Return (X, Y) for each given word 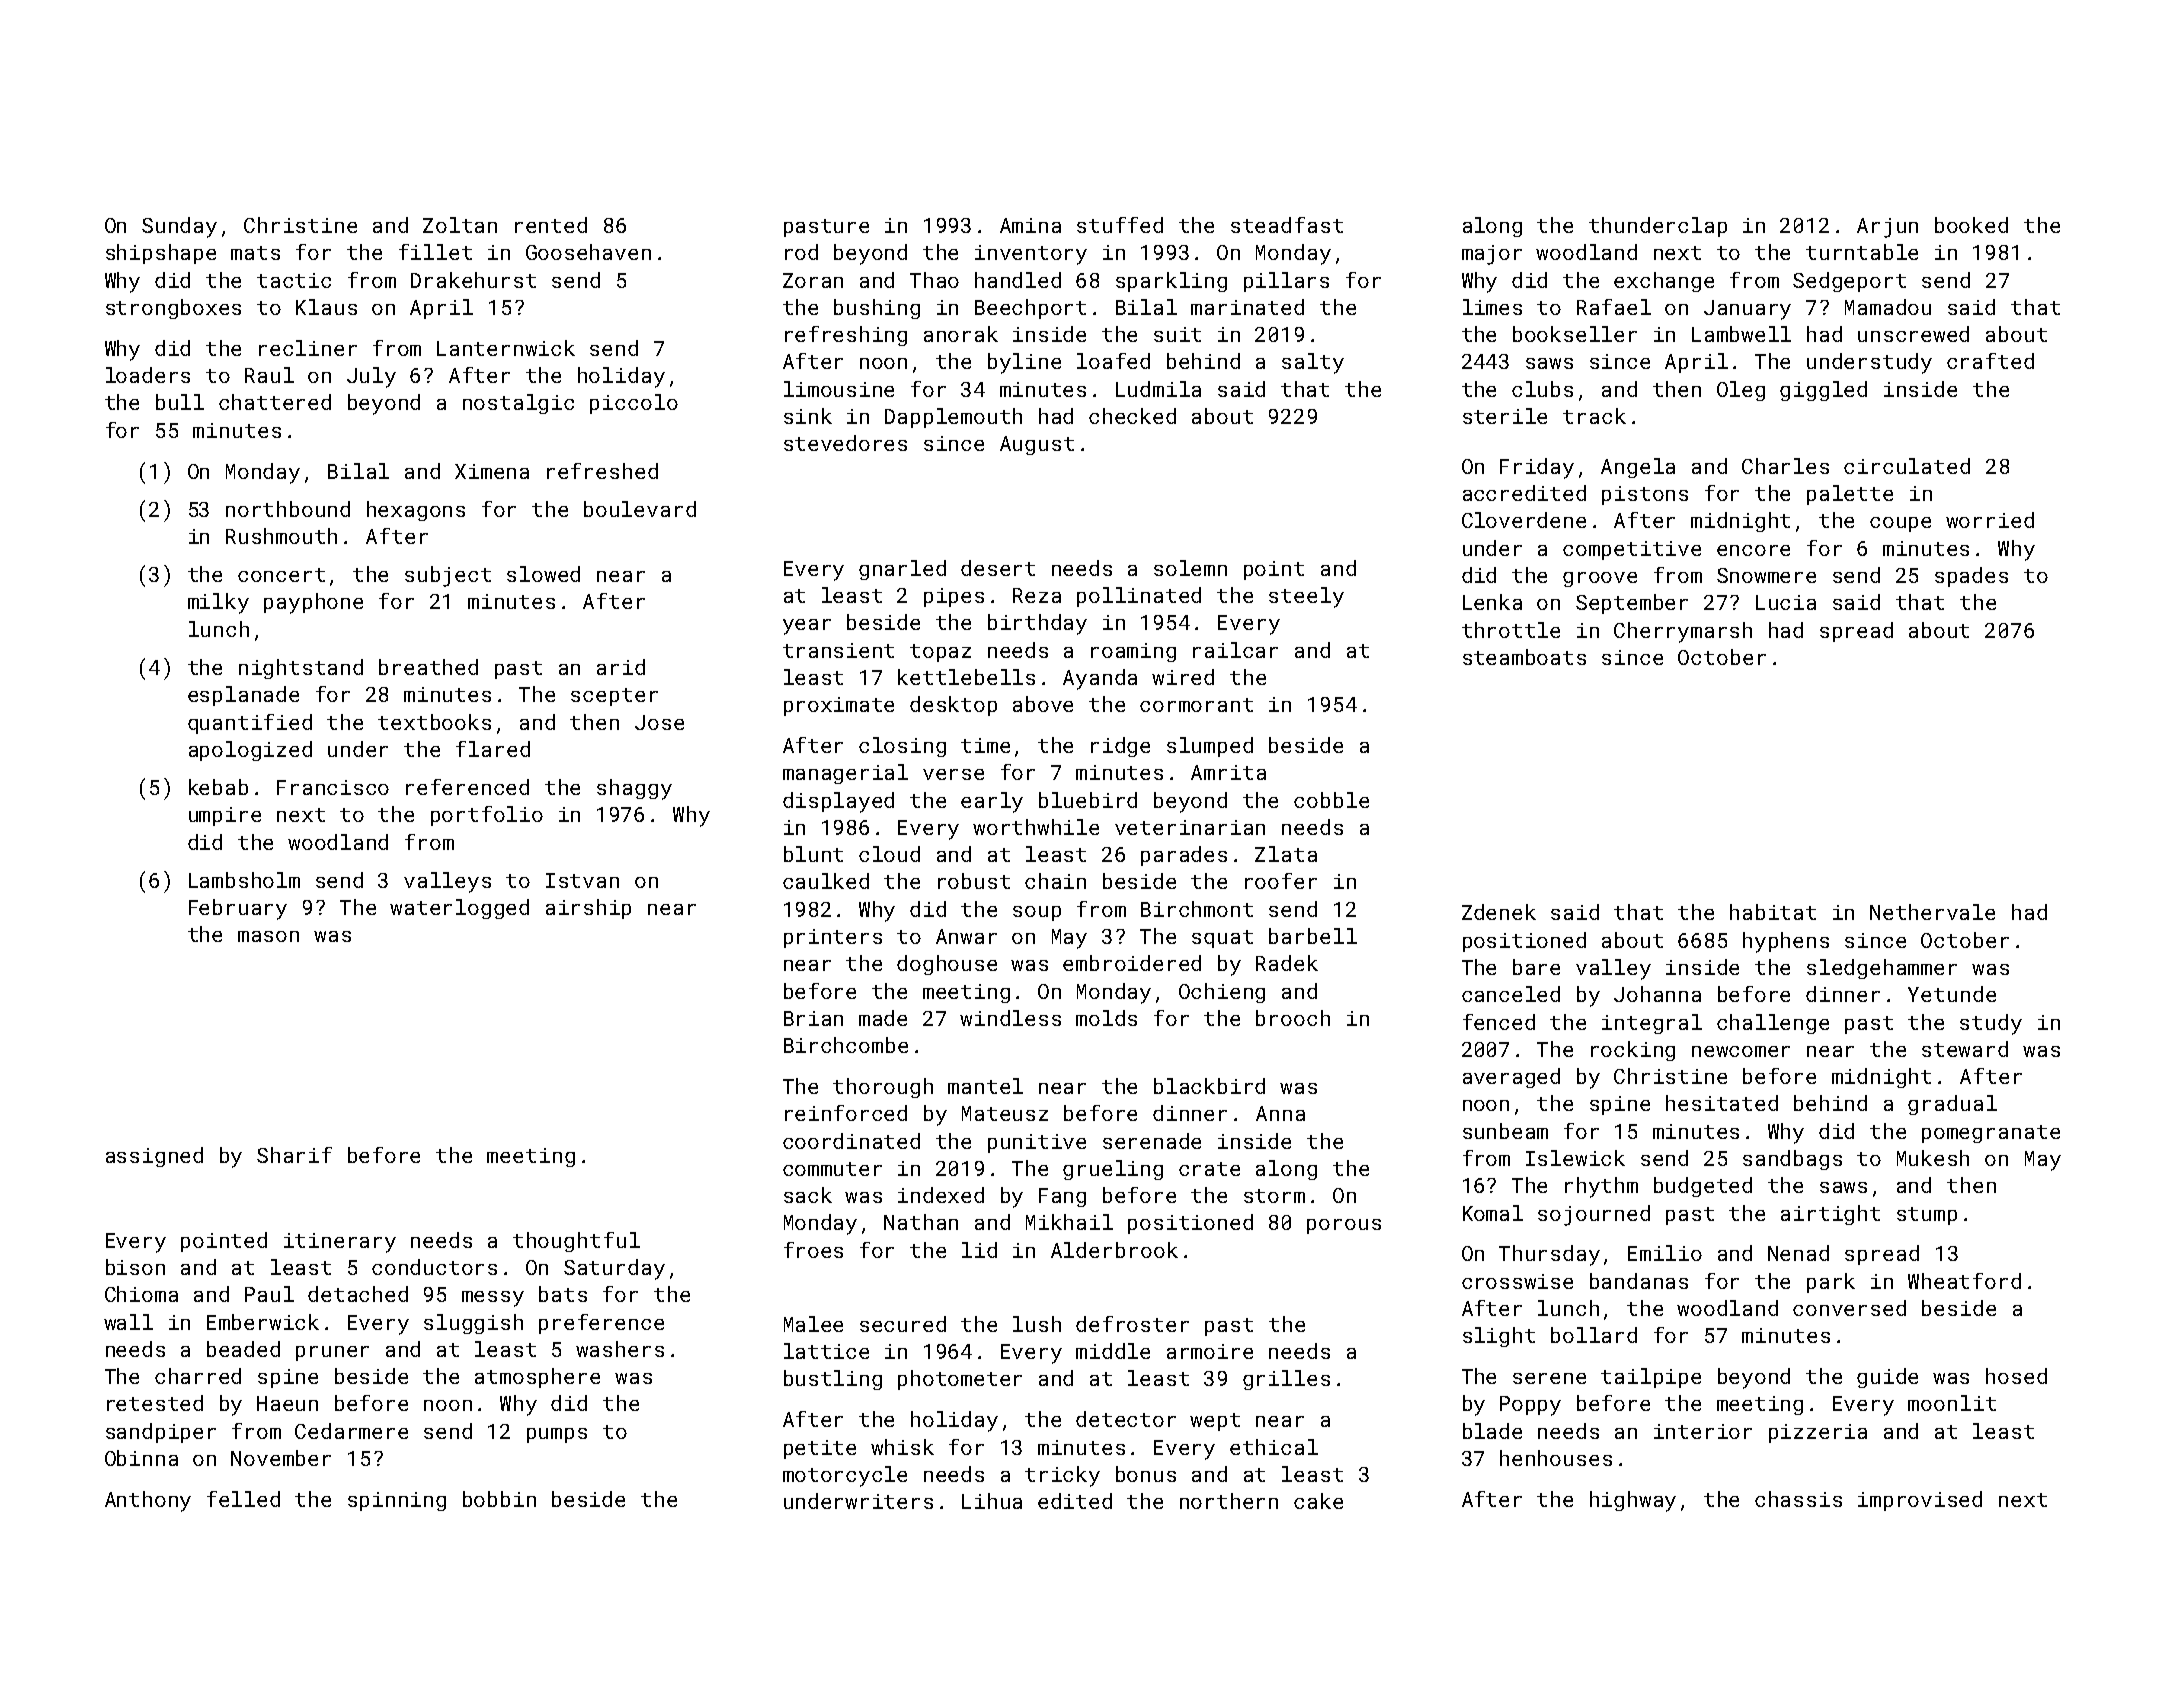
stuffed (1120, 225)
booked (1971, 225)
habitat (1773, 912)
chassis (1798, 1499)
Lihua (992, 1501)
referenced (467, 787)
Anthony (148, 1501)
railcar (1235, 650)
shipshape (161, 254)
